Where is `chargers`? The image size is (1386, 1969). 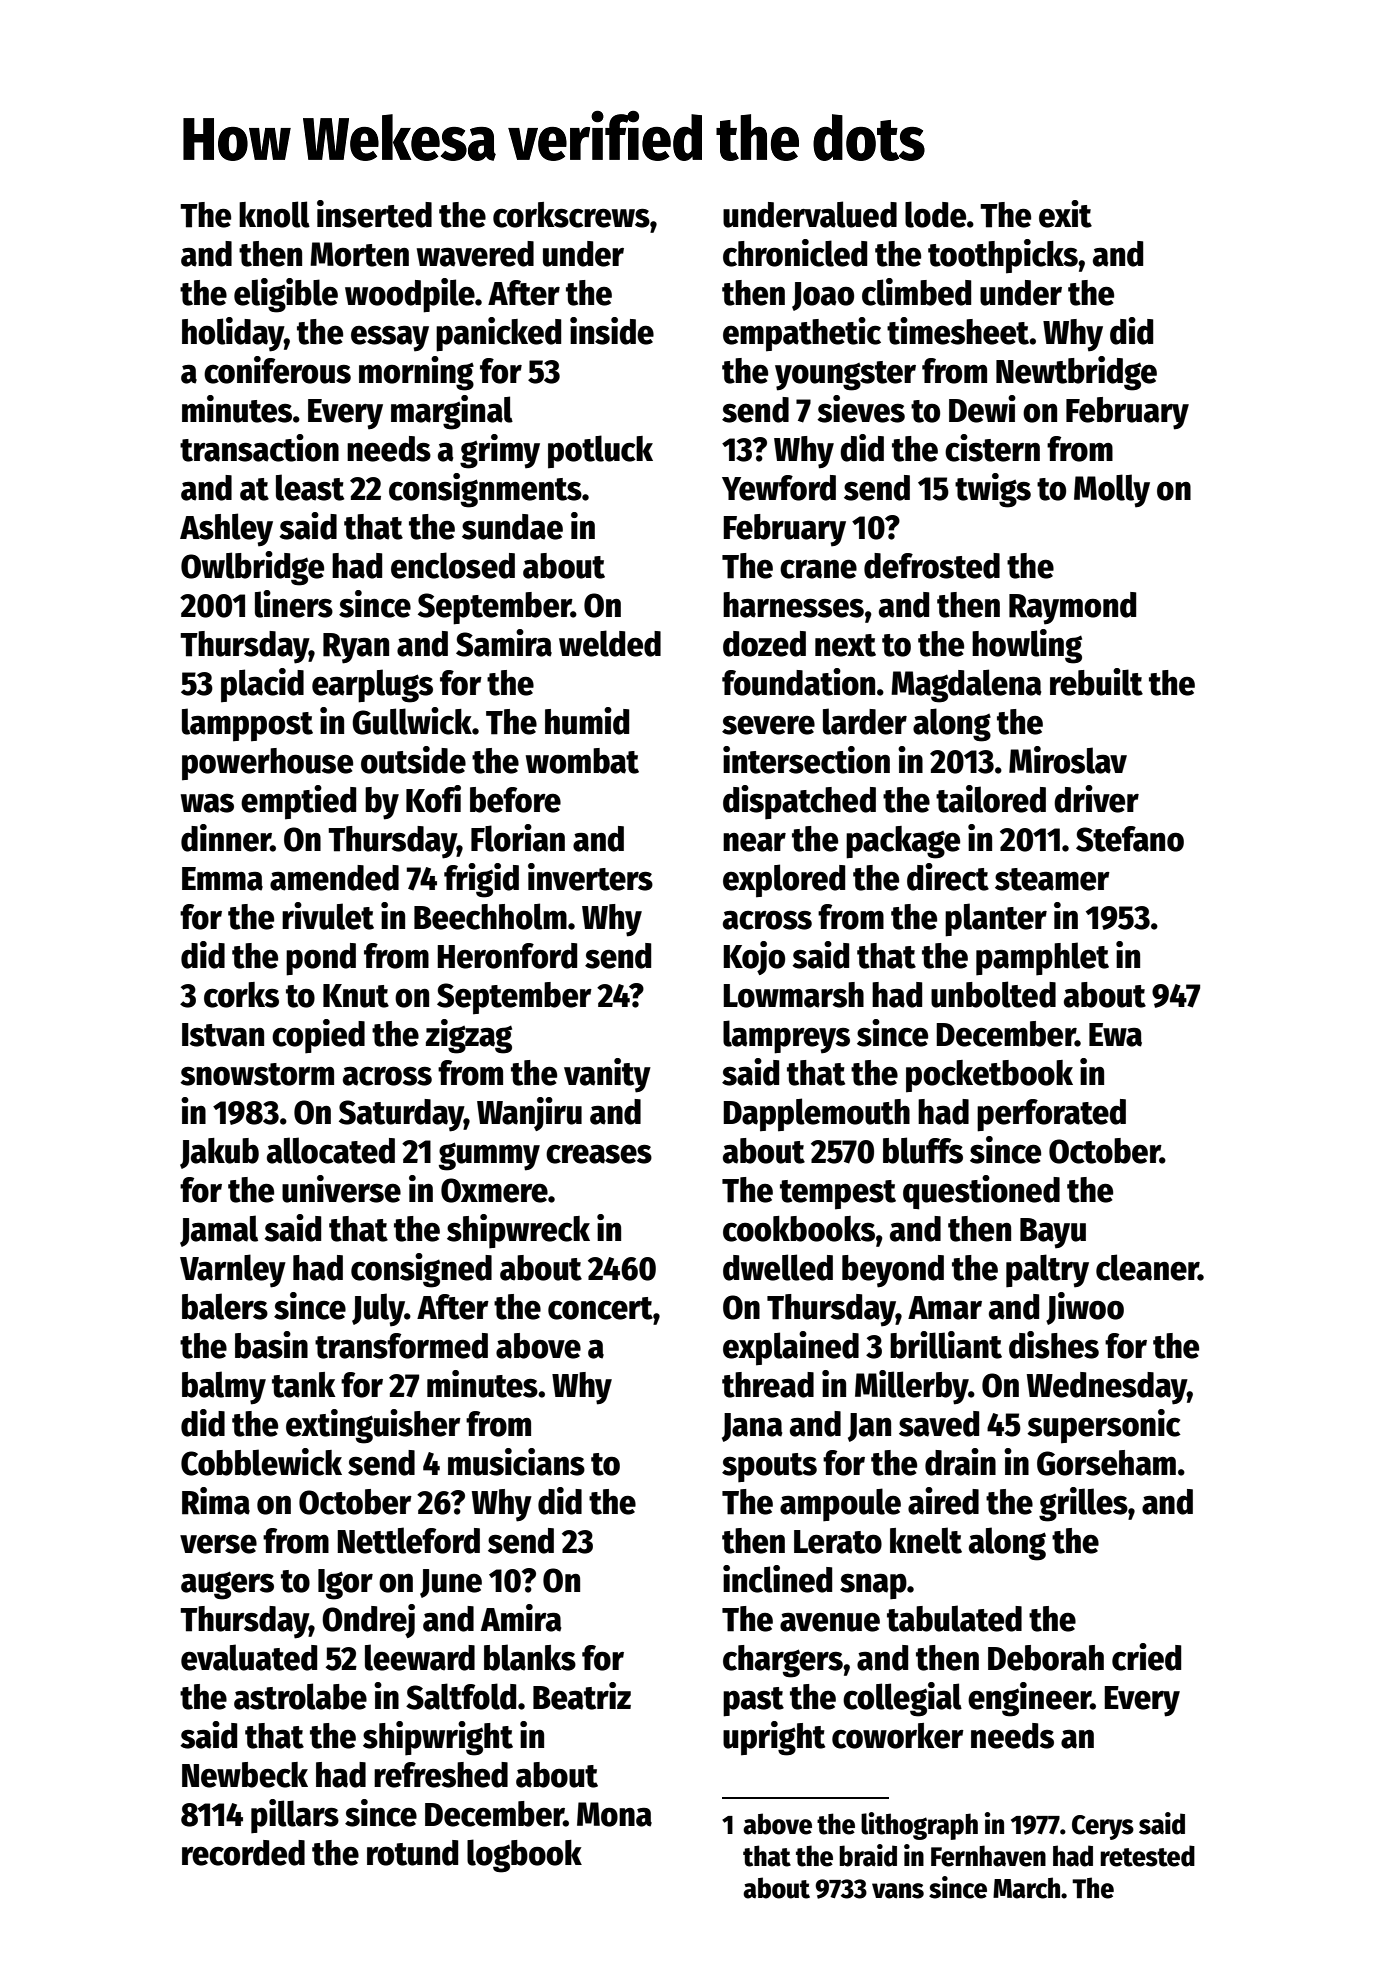 chargers is located at coordinates (783, 1661).
